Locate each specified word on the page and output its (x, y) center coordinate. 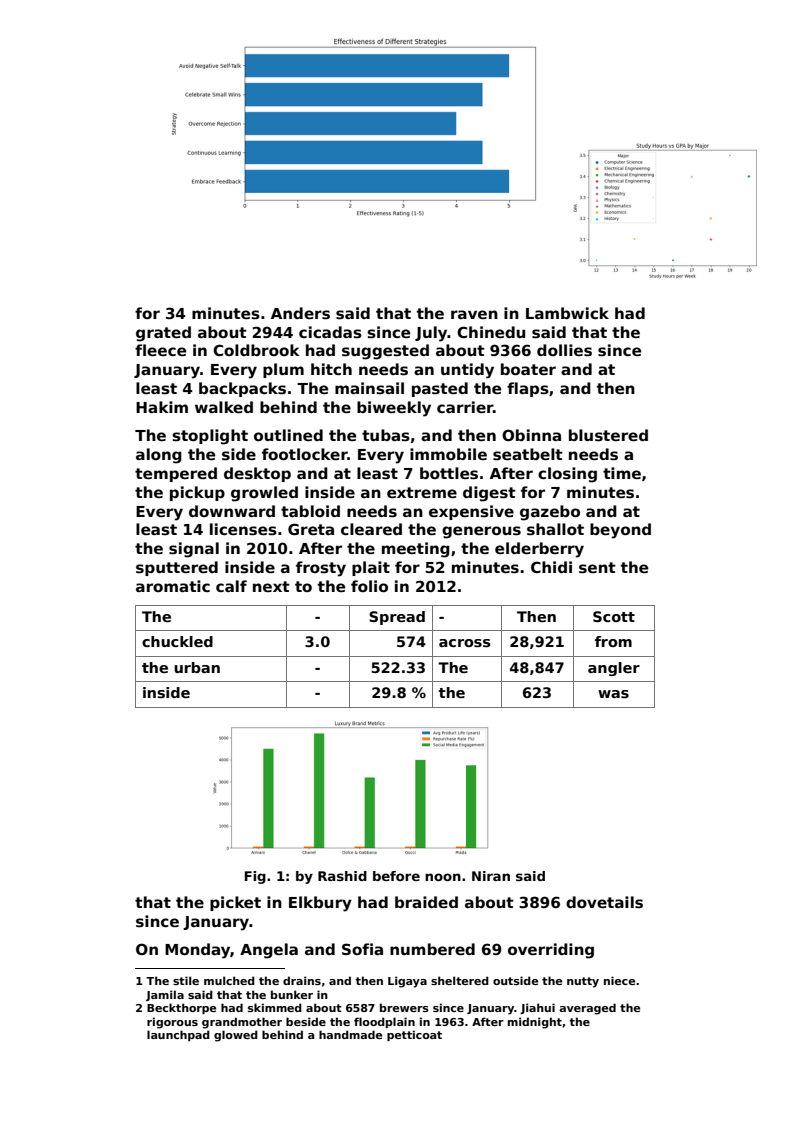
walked (224, 407)
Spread (397, 618)
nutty (583, 982)
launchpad (178, 1035)
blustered (608, 435)
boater (528, 369)
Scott (614, 616)
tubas (386, 435)
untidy (467, 371)
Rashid (342, 876)
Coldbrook (256, 350)
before (396, 876)
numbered (432, 949)
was (613, 694)
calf (231, 586)
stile (186, 980)
